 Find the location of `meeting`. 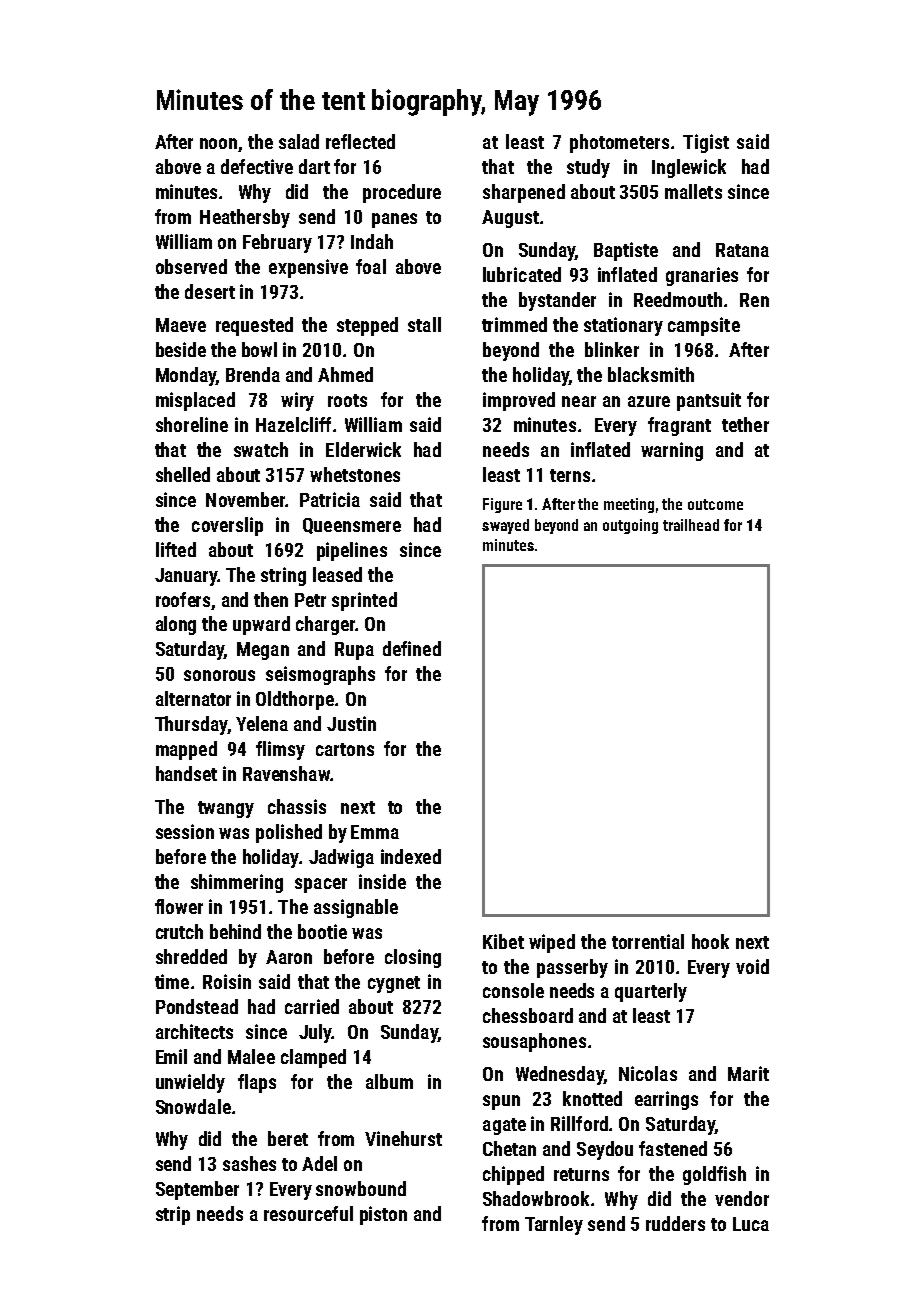

meeting is located at coordinates (629, 505).
